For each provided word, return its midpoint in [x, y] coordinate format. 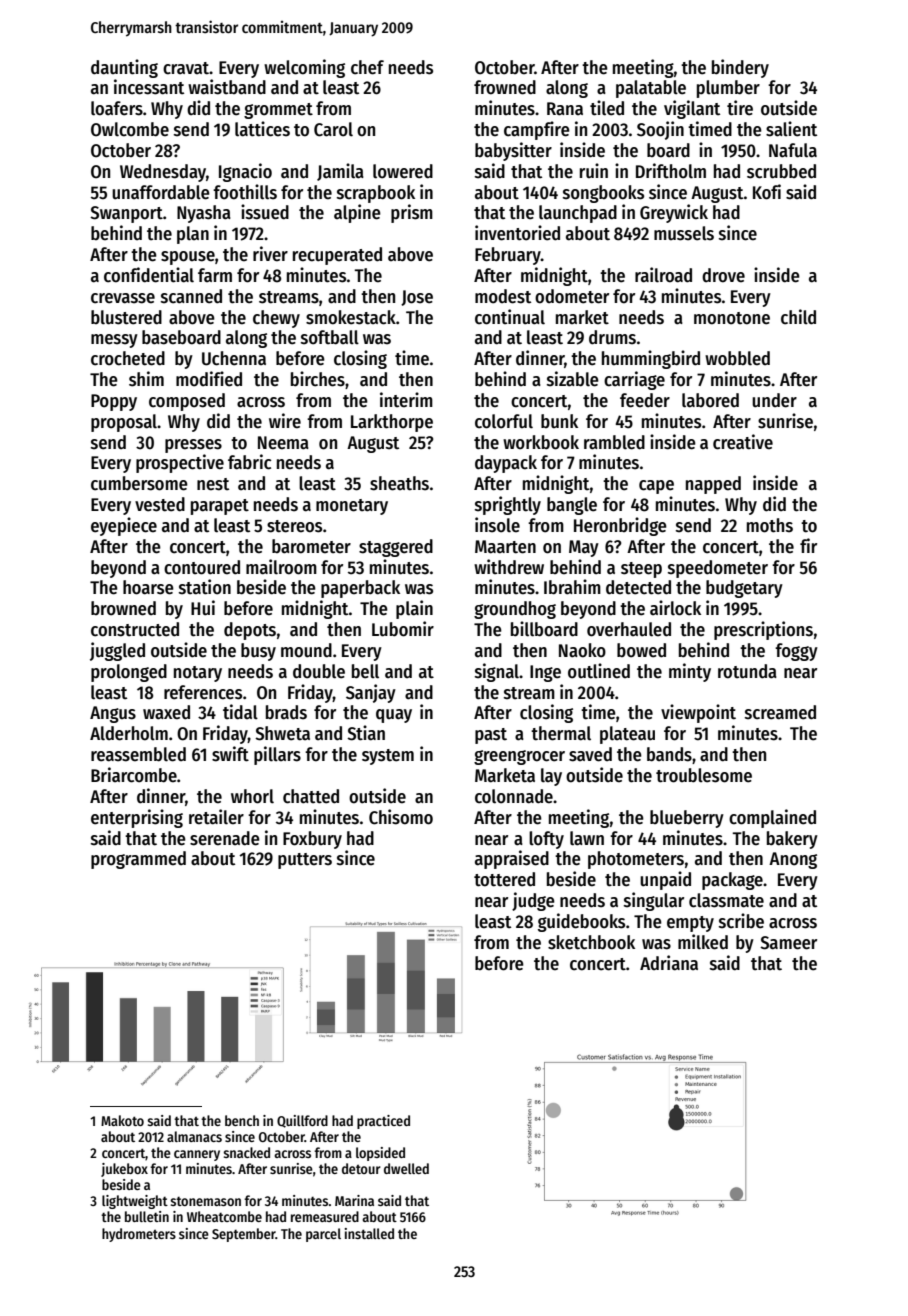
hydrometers [139, 1235]
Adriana [669, 963]
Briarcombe [134, 775]
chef [367, 67]
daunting [124, 68]
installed [369, 1233]
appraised [512, 859]
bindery [740, 68]
